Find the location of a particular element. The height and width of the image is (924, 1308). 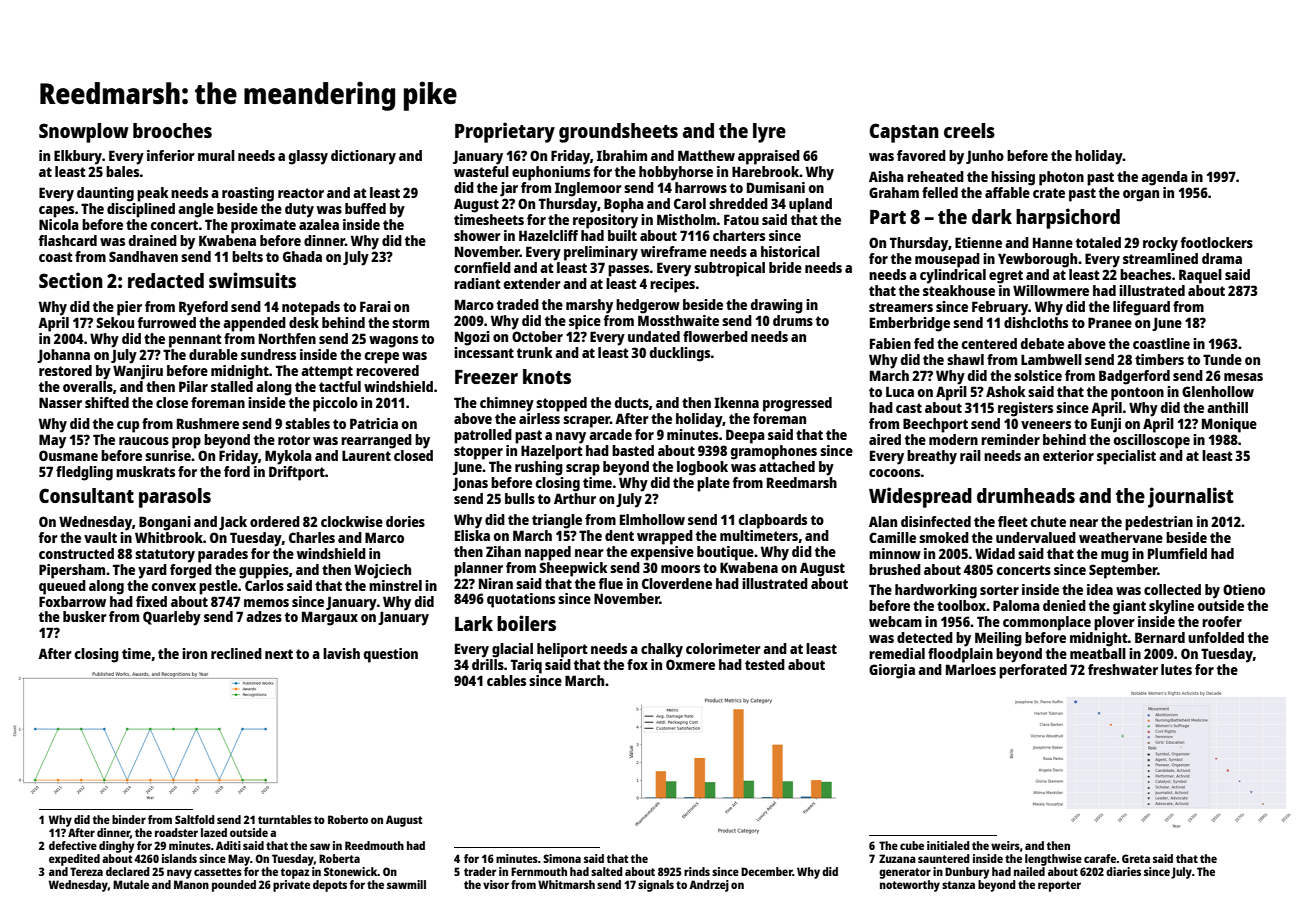

Foxbarrow is located at coordinates (72, 601).
